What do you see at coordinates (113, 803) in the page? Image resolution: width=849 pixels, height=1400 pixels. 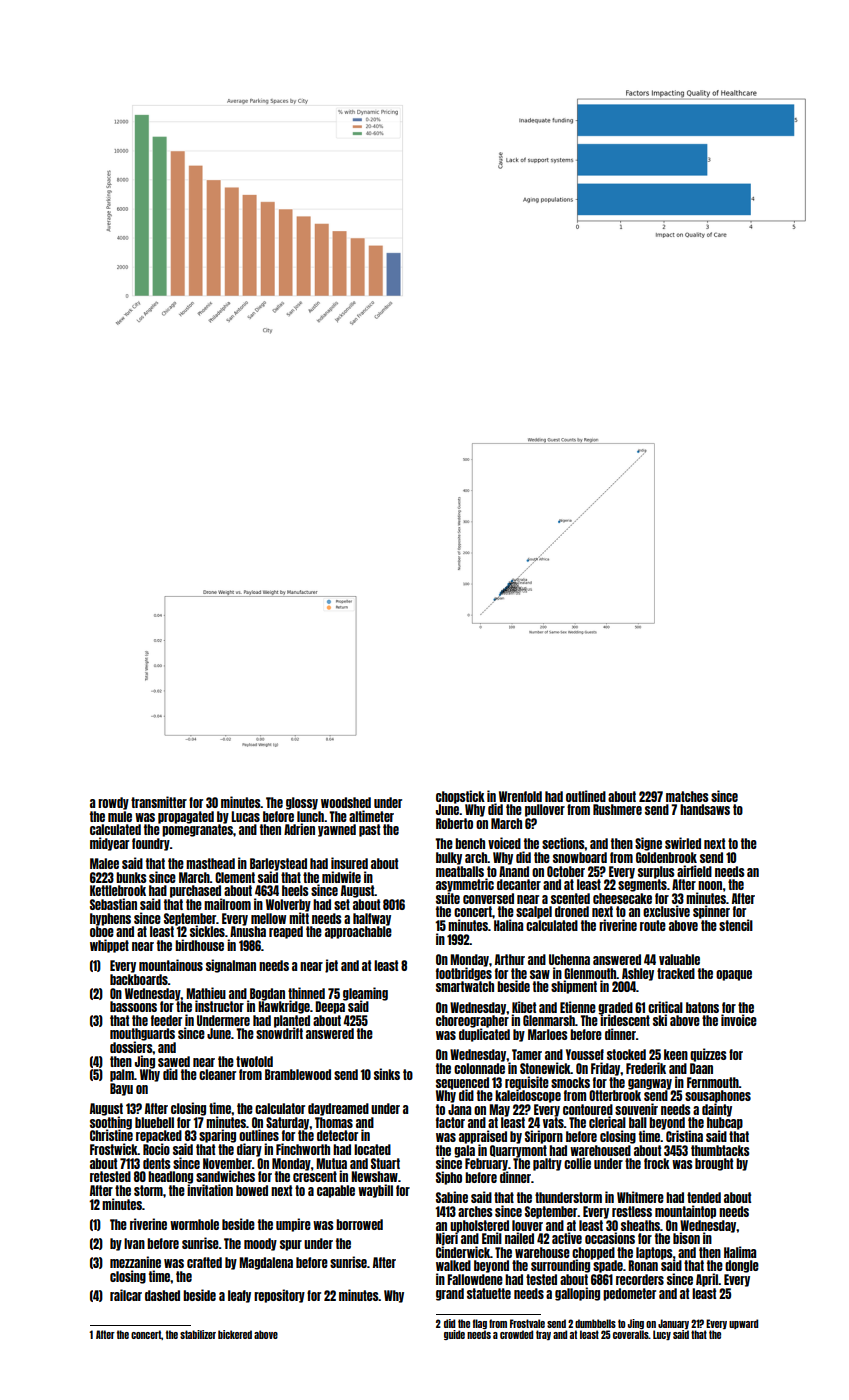 I see `rowdy` at bounding box center [113, 803].
